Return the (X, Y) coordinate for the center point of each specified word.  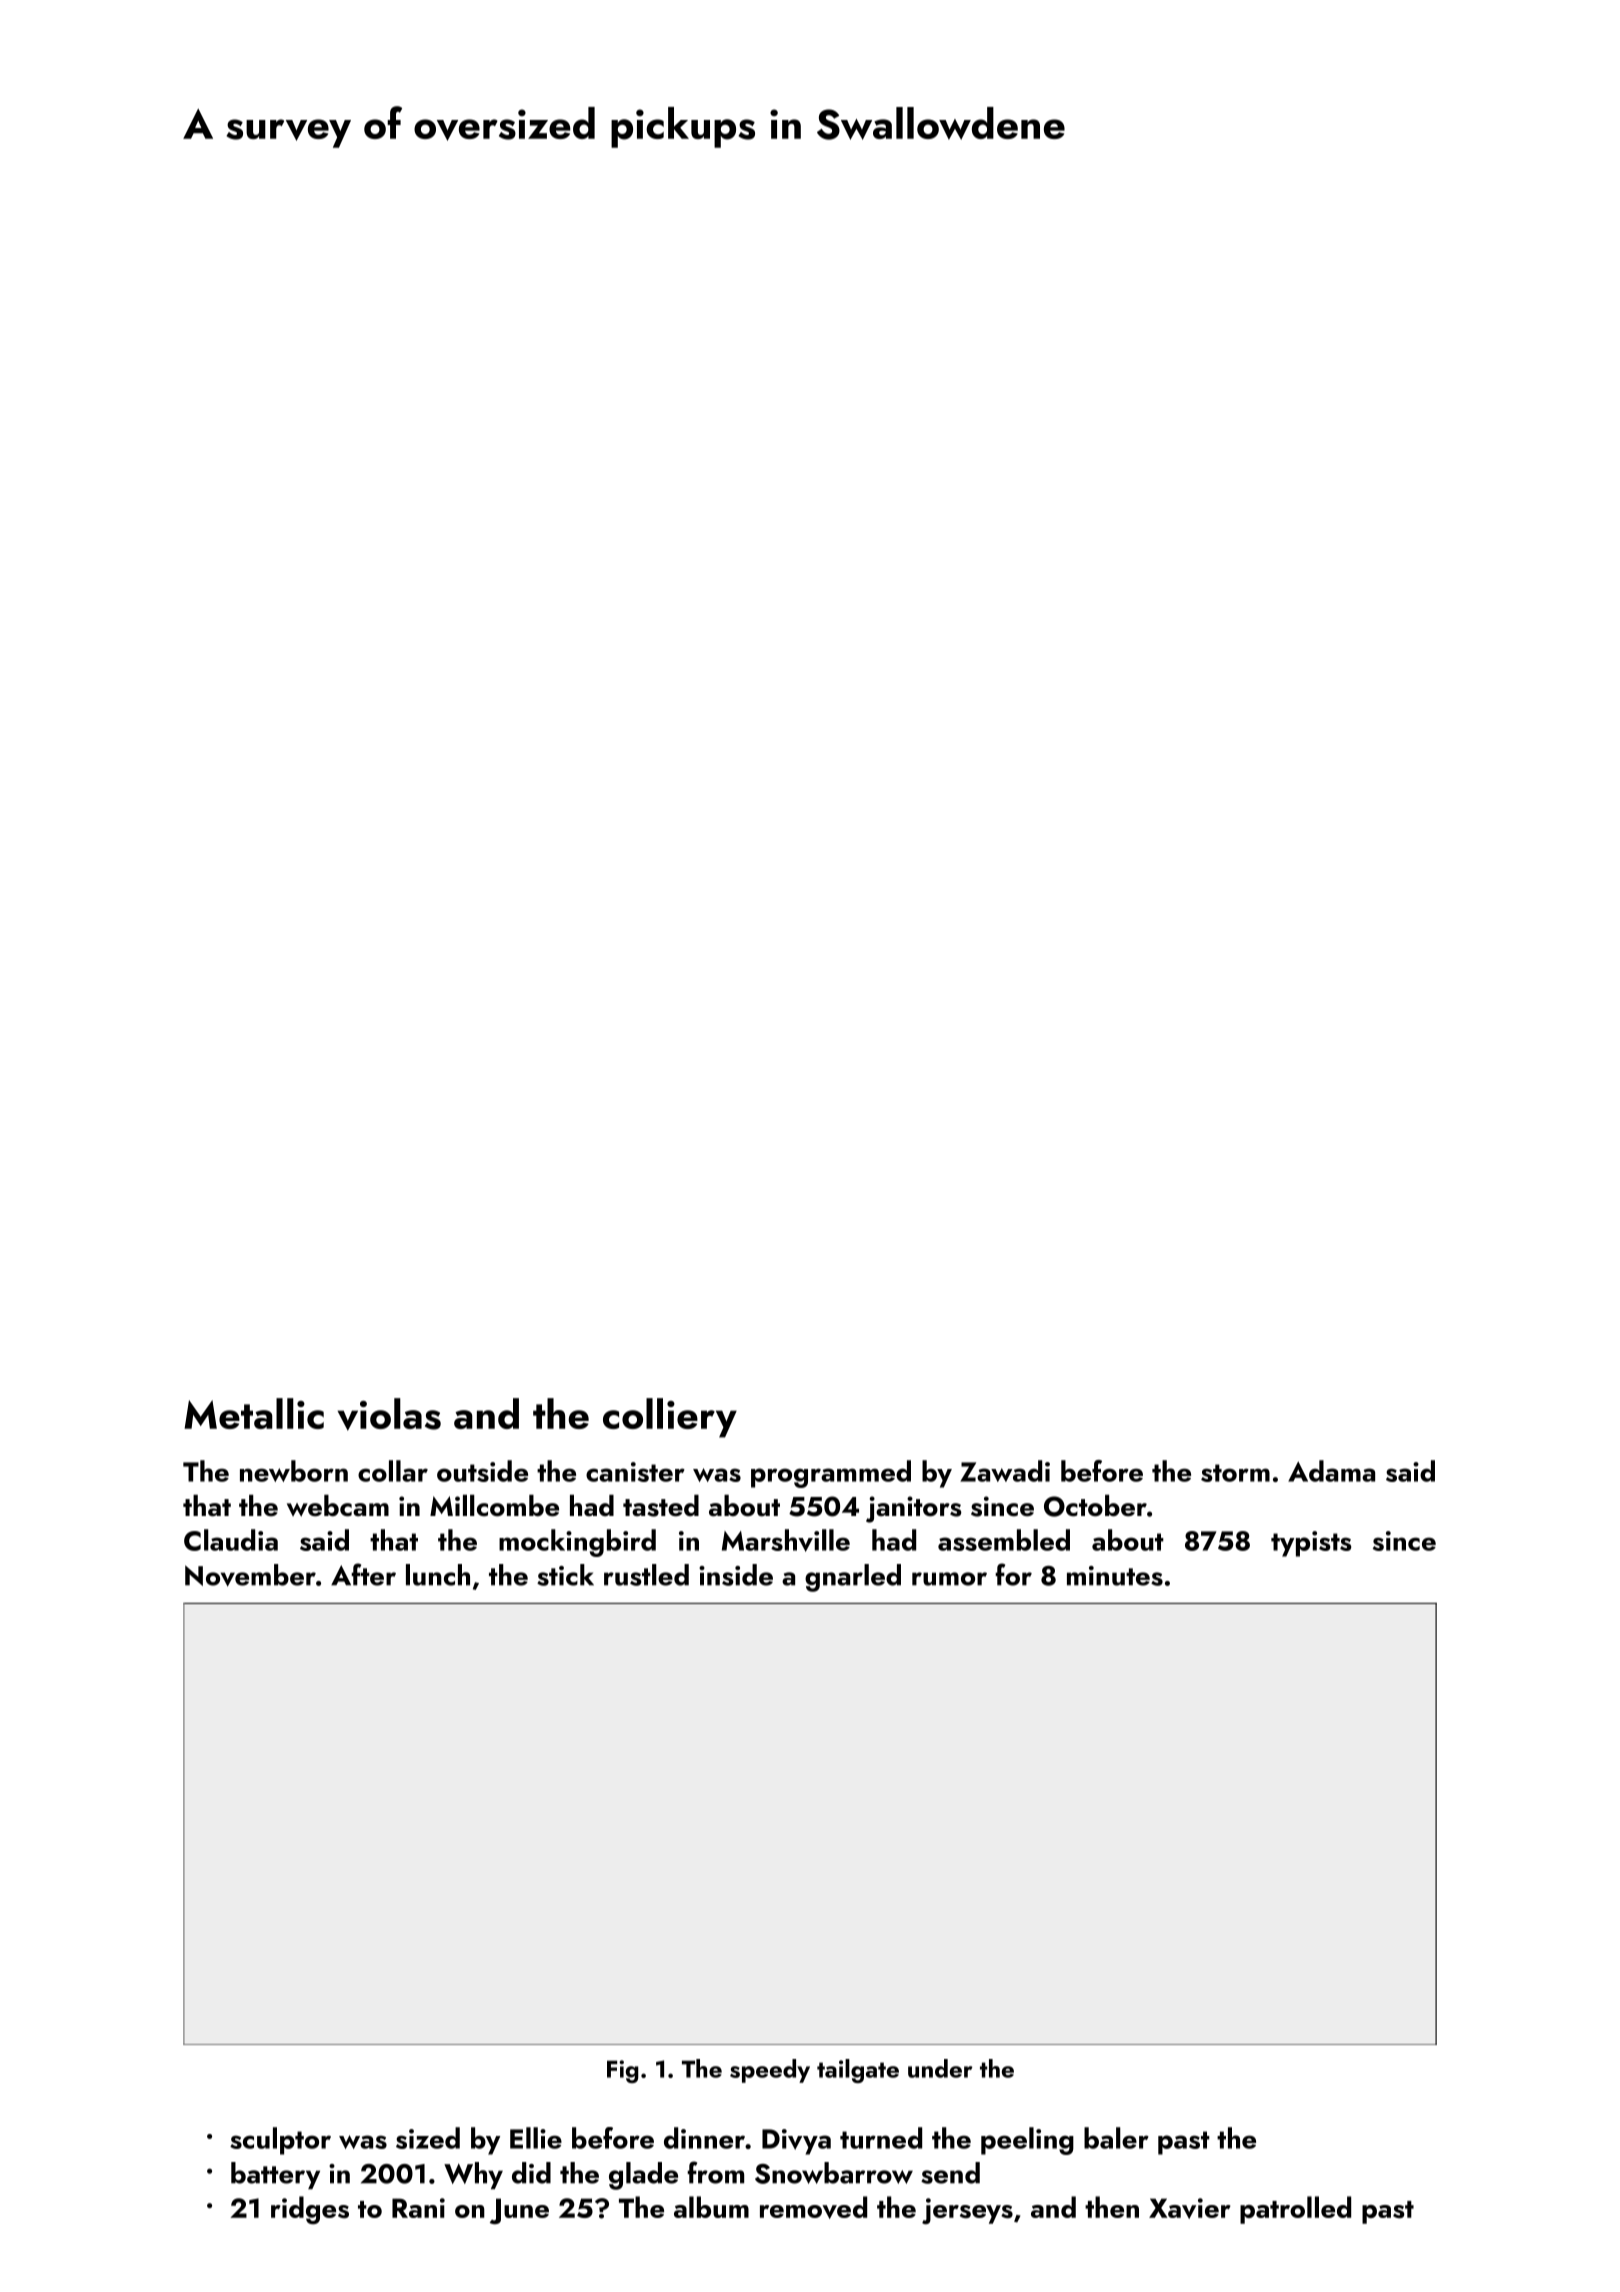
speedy (770, 2071)
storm (1235, 1473)
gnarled (853, 1578)
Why (473, 2175)
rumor (949, 1579)
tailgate (858, 2071)
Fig (623, 2071)
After (363, 1574)
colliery (670, 1418)
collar (393, 1471)
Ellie (536, 2138)
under (940, 2068)
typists (1311, 1544)
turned (881, 2138)
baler (1116, 2138)
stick (565, 1575)
